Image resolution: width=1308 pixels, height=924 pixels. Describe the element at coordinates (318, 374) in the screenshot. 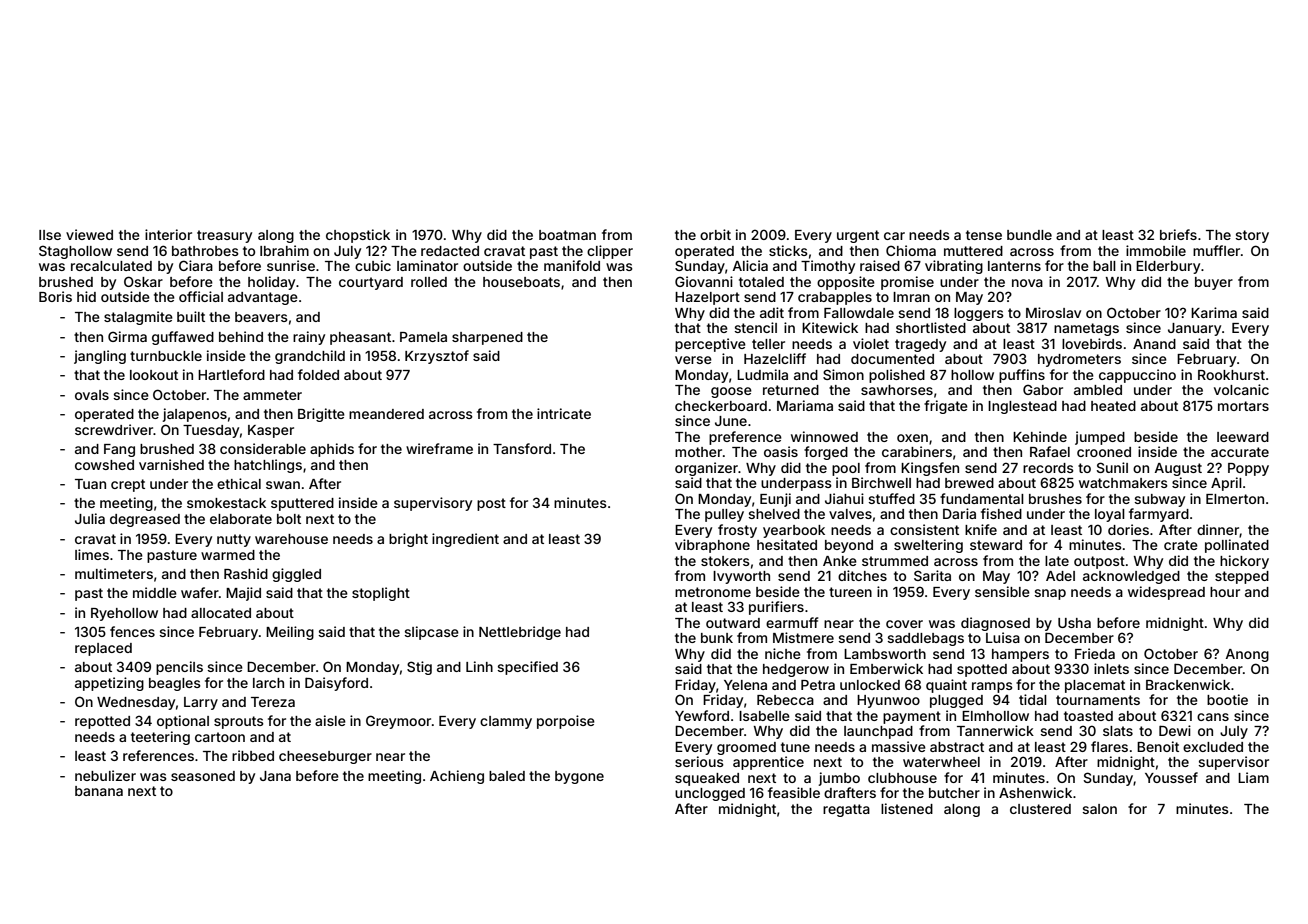

I see `folded` at that location.
